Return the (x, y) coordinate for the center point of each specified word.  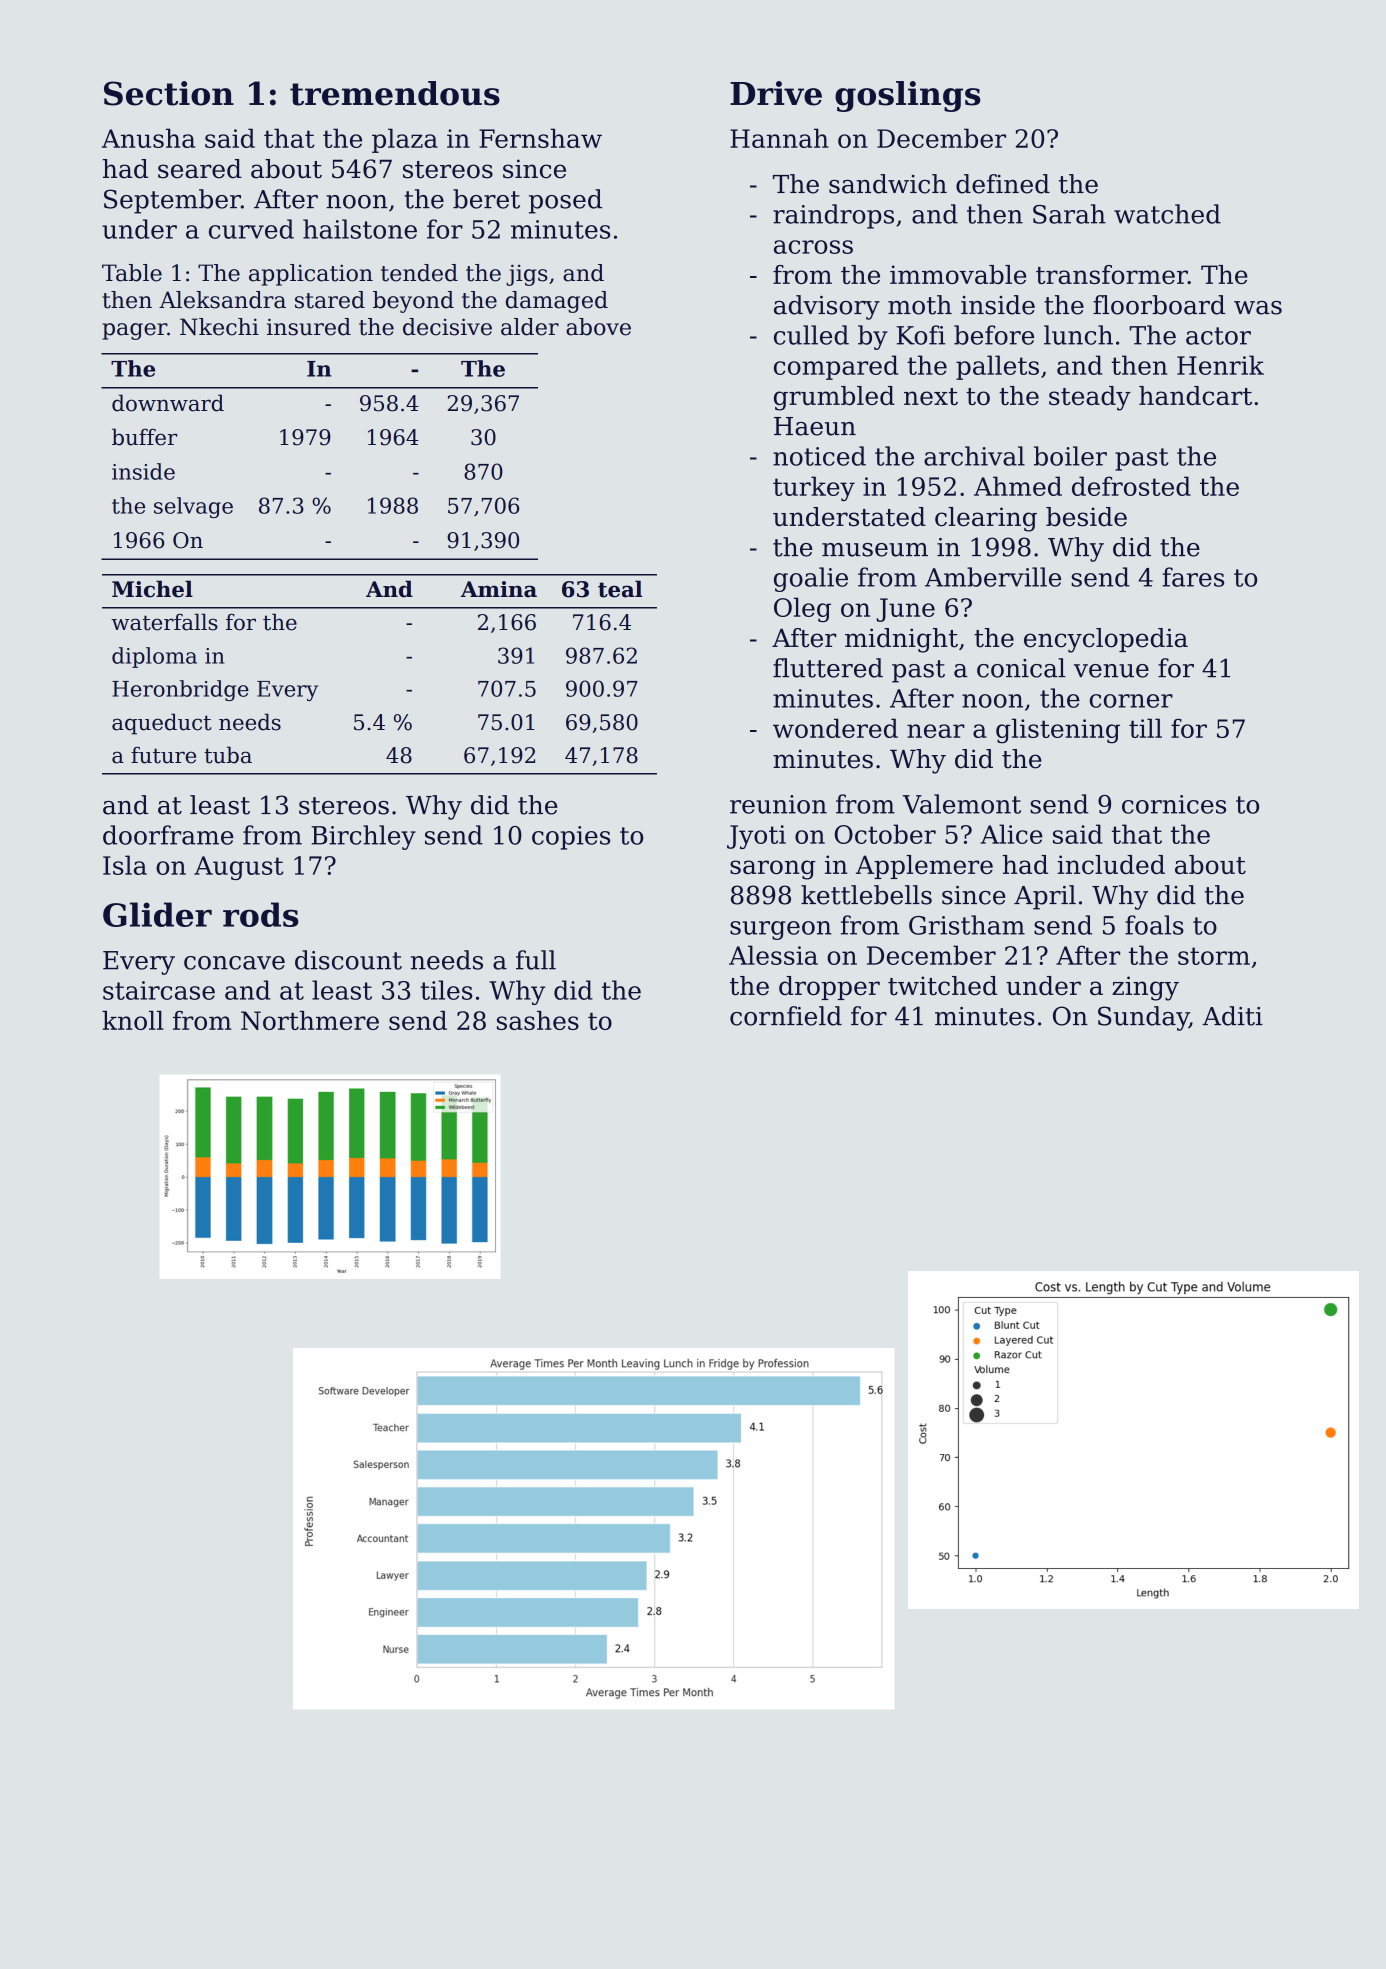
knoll (133, 1020)
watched (1167, 214)
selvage (193, 507)
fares (1193, 577)
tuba (228, 755)
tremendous (395, 93)
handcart (1195, 395)
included (1111, 864)
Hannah (779, 138)
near (936, 731)
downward (168, 403)
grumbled (834, 398)
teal (620, 589)
